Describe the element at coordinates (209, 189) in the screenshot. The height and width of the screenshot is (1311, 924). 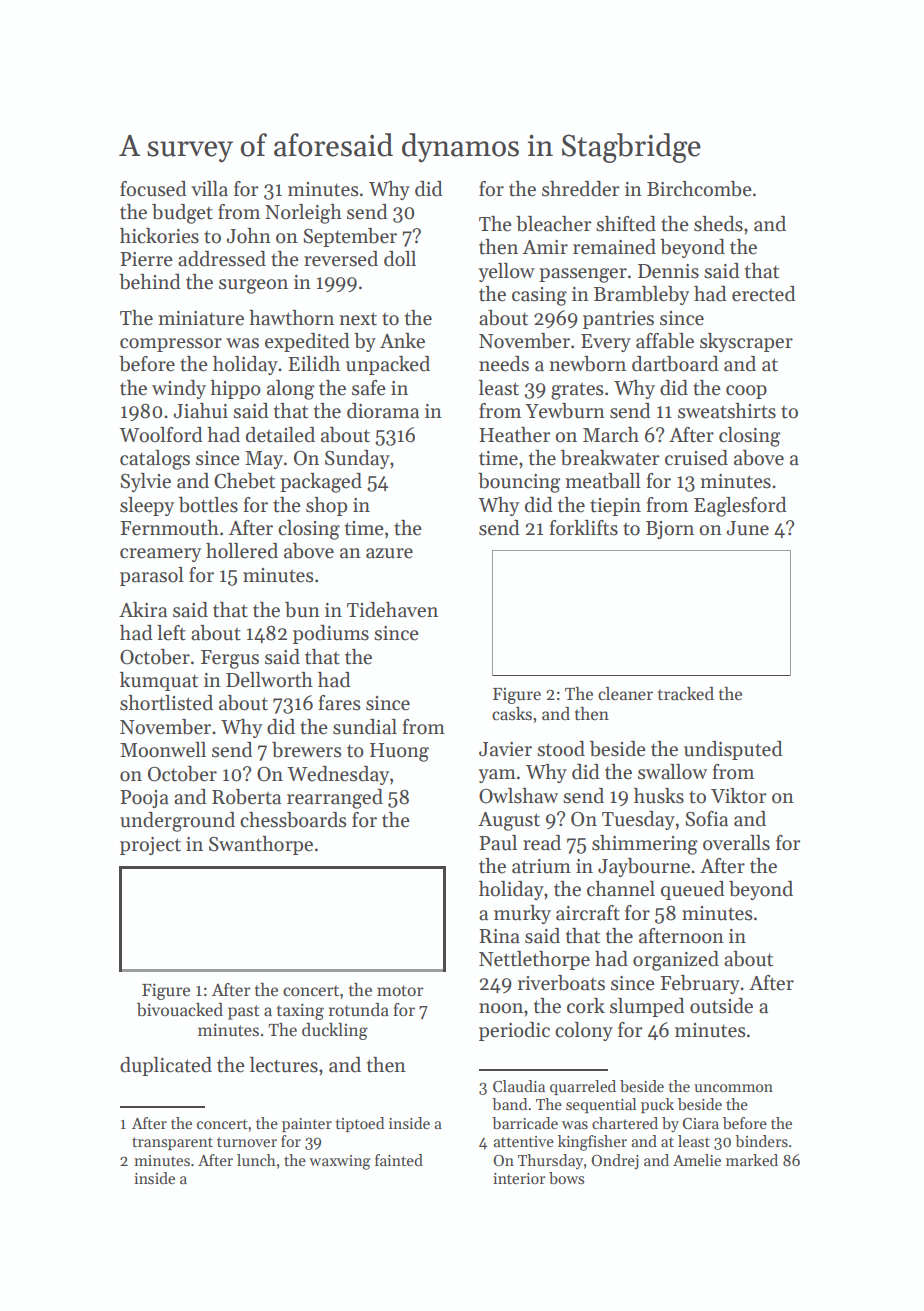
I see `villa` at that location.
